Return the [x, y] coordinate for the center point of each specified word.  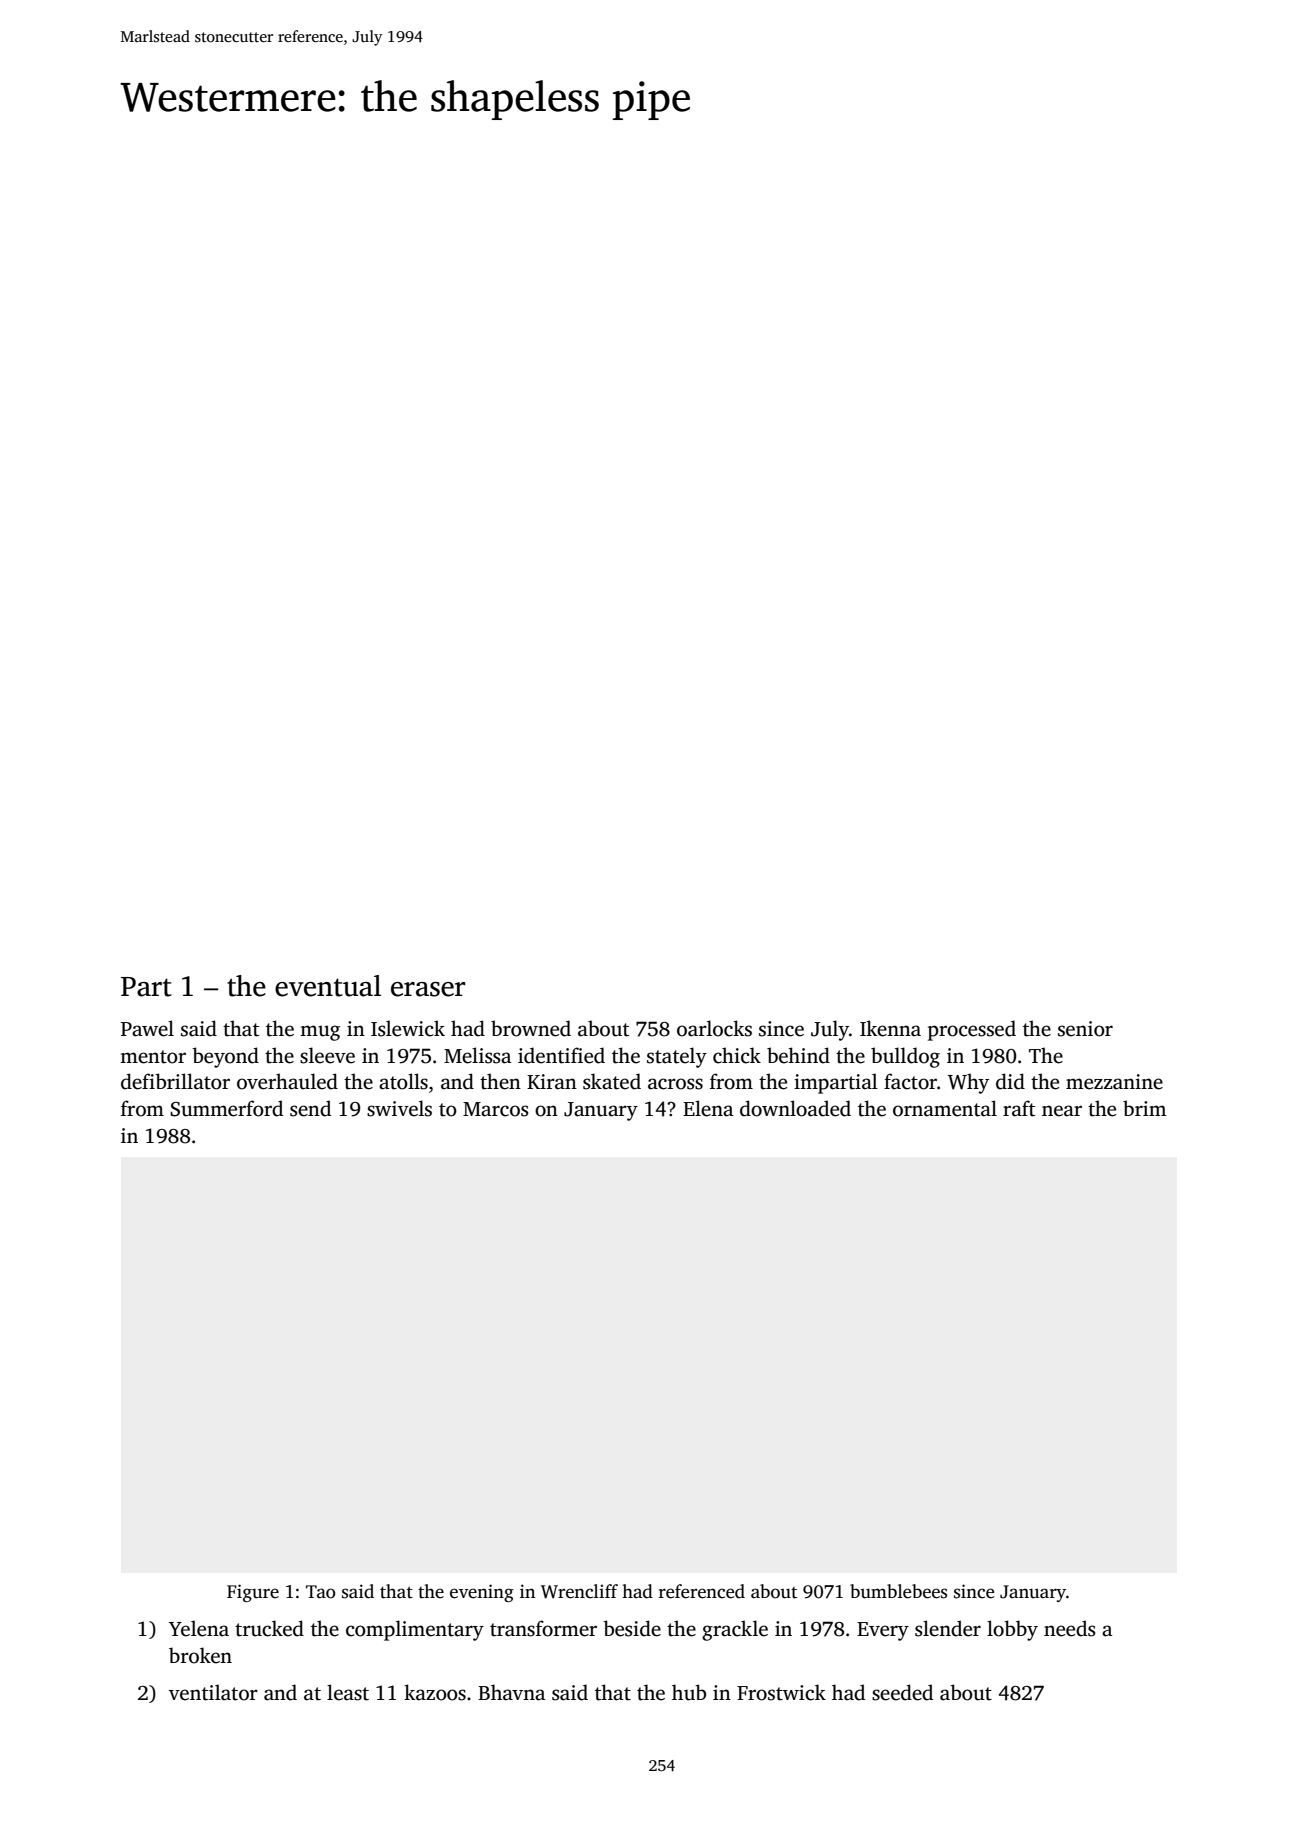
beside [632, 1628]
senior [1085, 1029]
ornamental [945, 1108]
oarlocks [714, 1028]
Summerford [226, 1108]
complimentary [415, 1630]
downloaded [795, 1108]
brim [1144, 1108]
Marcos [495, 1109]
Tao [321, 1592]
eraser [428, 989]
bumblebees [898, 1591]
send [310, 1108]
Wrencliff [579, 1591]
